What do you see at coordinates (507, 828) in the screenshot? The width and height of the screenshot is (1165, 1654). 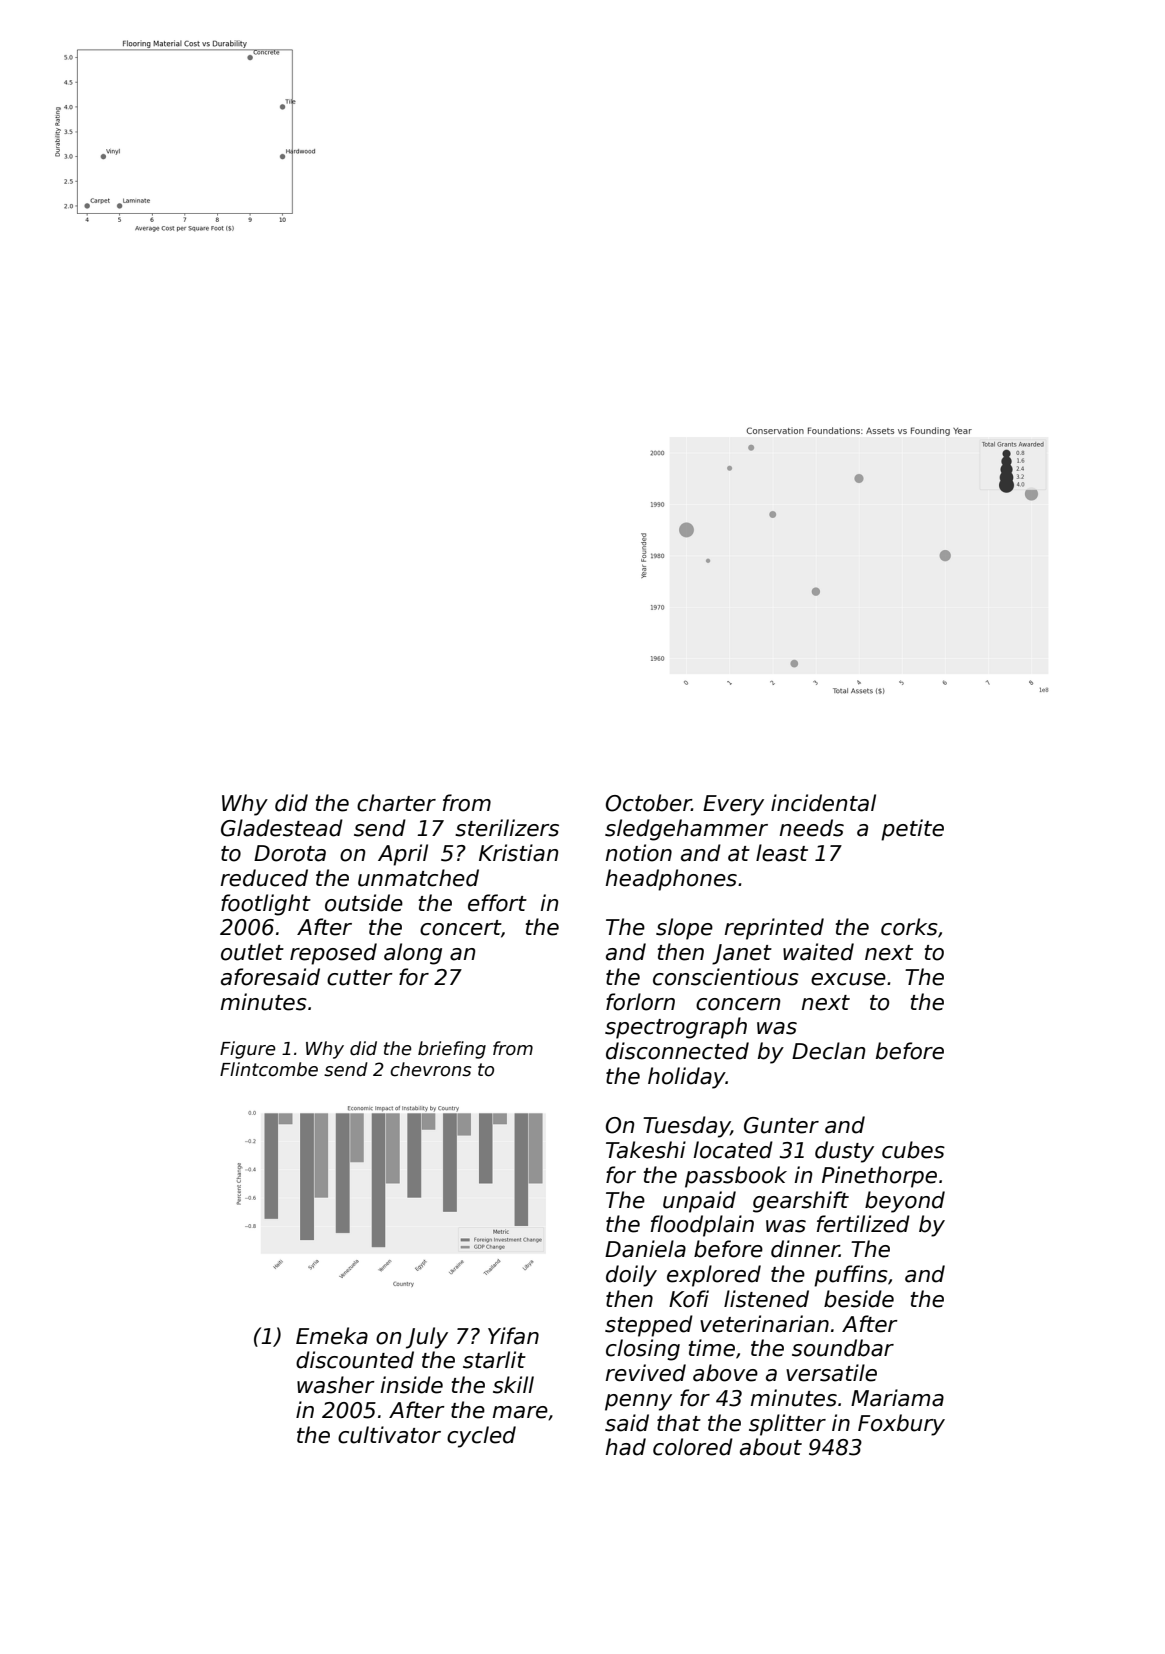 I see `sterilizers` at bounding box center [507, 828].
